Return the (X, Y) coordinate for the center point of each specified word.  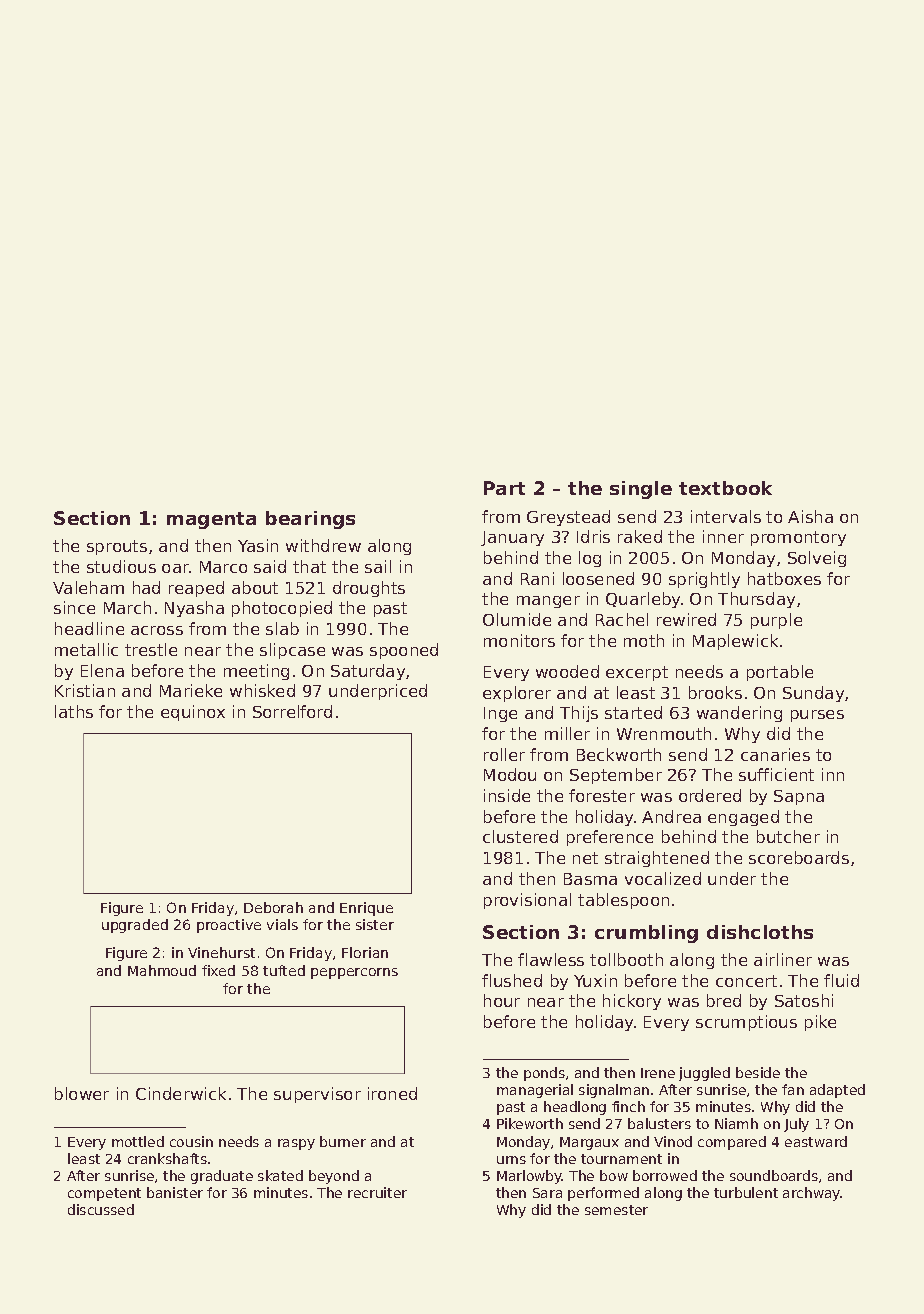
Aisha (810, 516)
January (512, 538)
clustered (520, 836)
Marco (223, 567)
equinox (193, 713)
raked (640, 536)
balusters (659, 1123)
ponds (544, 1074)
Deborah (273, 907)
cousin (191, 1141)
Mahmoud (162, 970)
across (157, 630)
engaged (743, 818)
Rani (537, 578)
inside (507, 795)
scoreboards (799, 857)
